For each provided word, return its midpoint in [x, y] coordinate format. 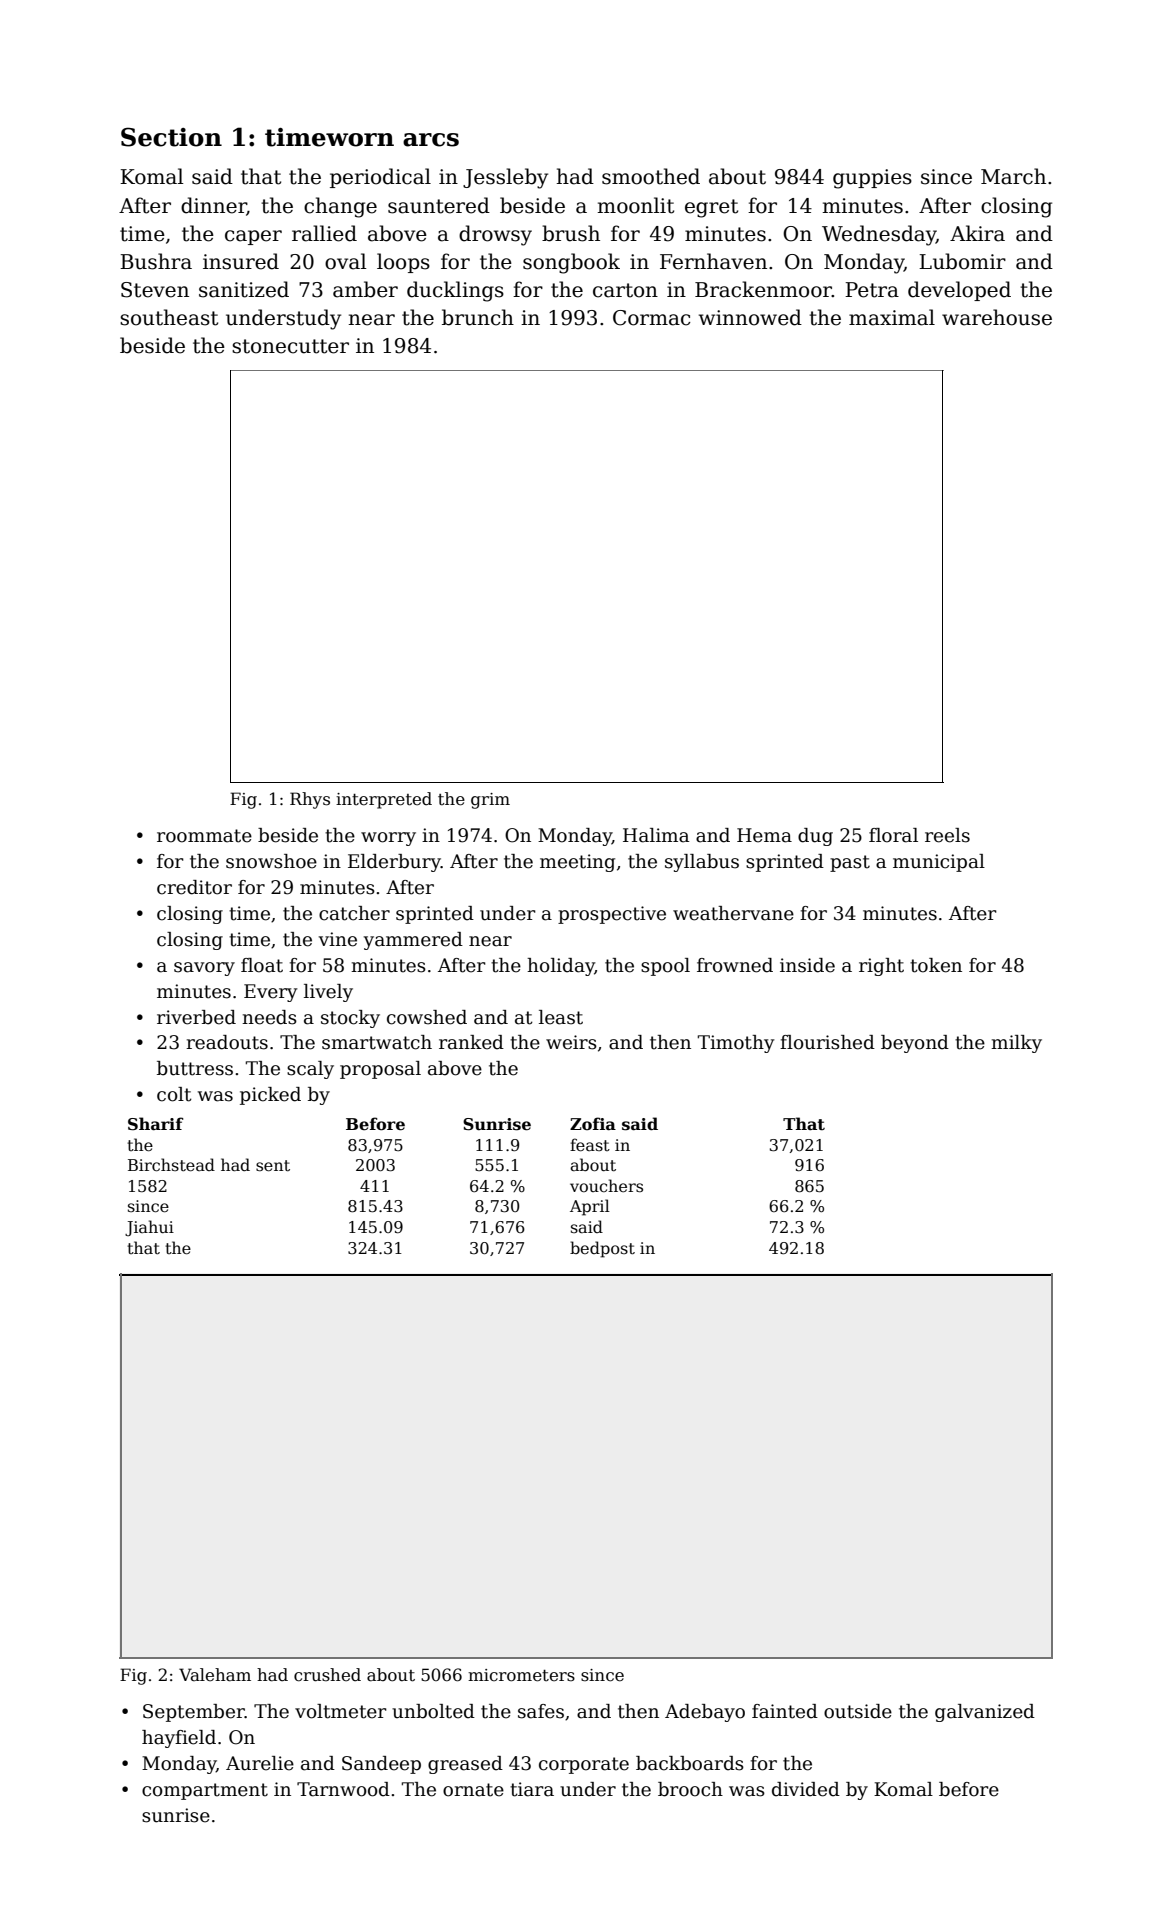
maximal [892, 317]
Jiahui [149, 1228]
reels [947, 835]
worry [388, 839]
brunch [478, 317]
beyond [915, 1044]
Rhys [310, 800]
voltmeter [341, 1711]
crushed [327, 1675]
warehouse [997, 317]
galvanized [985, 1713]
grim [490, 801]
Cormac [651, 318]
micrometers [521, 1675]
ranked [471, 1042]
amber [365, 289]
